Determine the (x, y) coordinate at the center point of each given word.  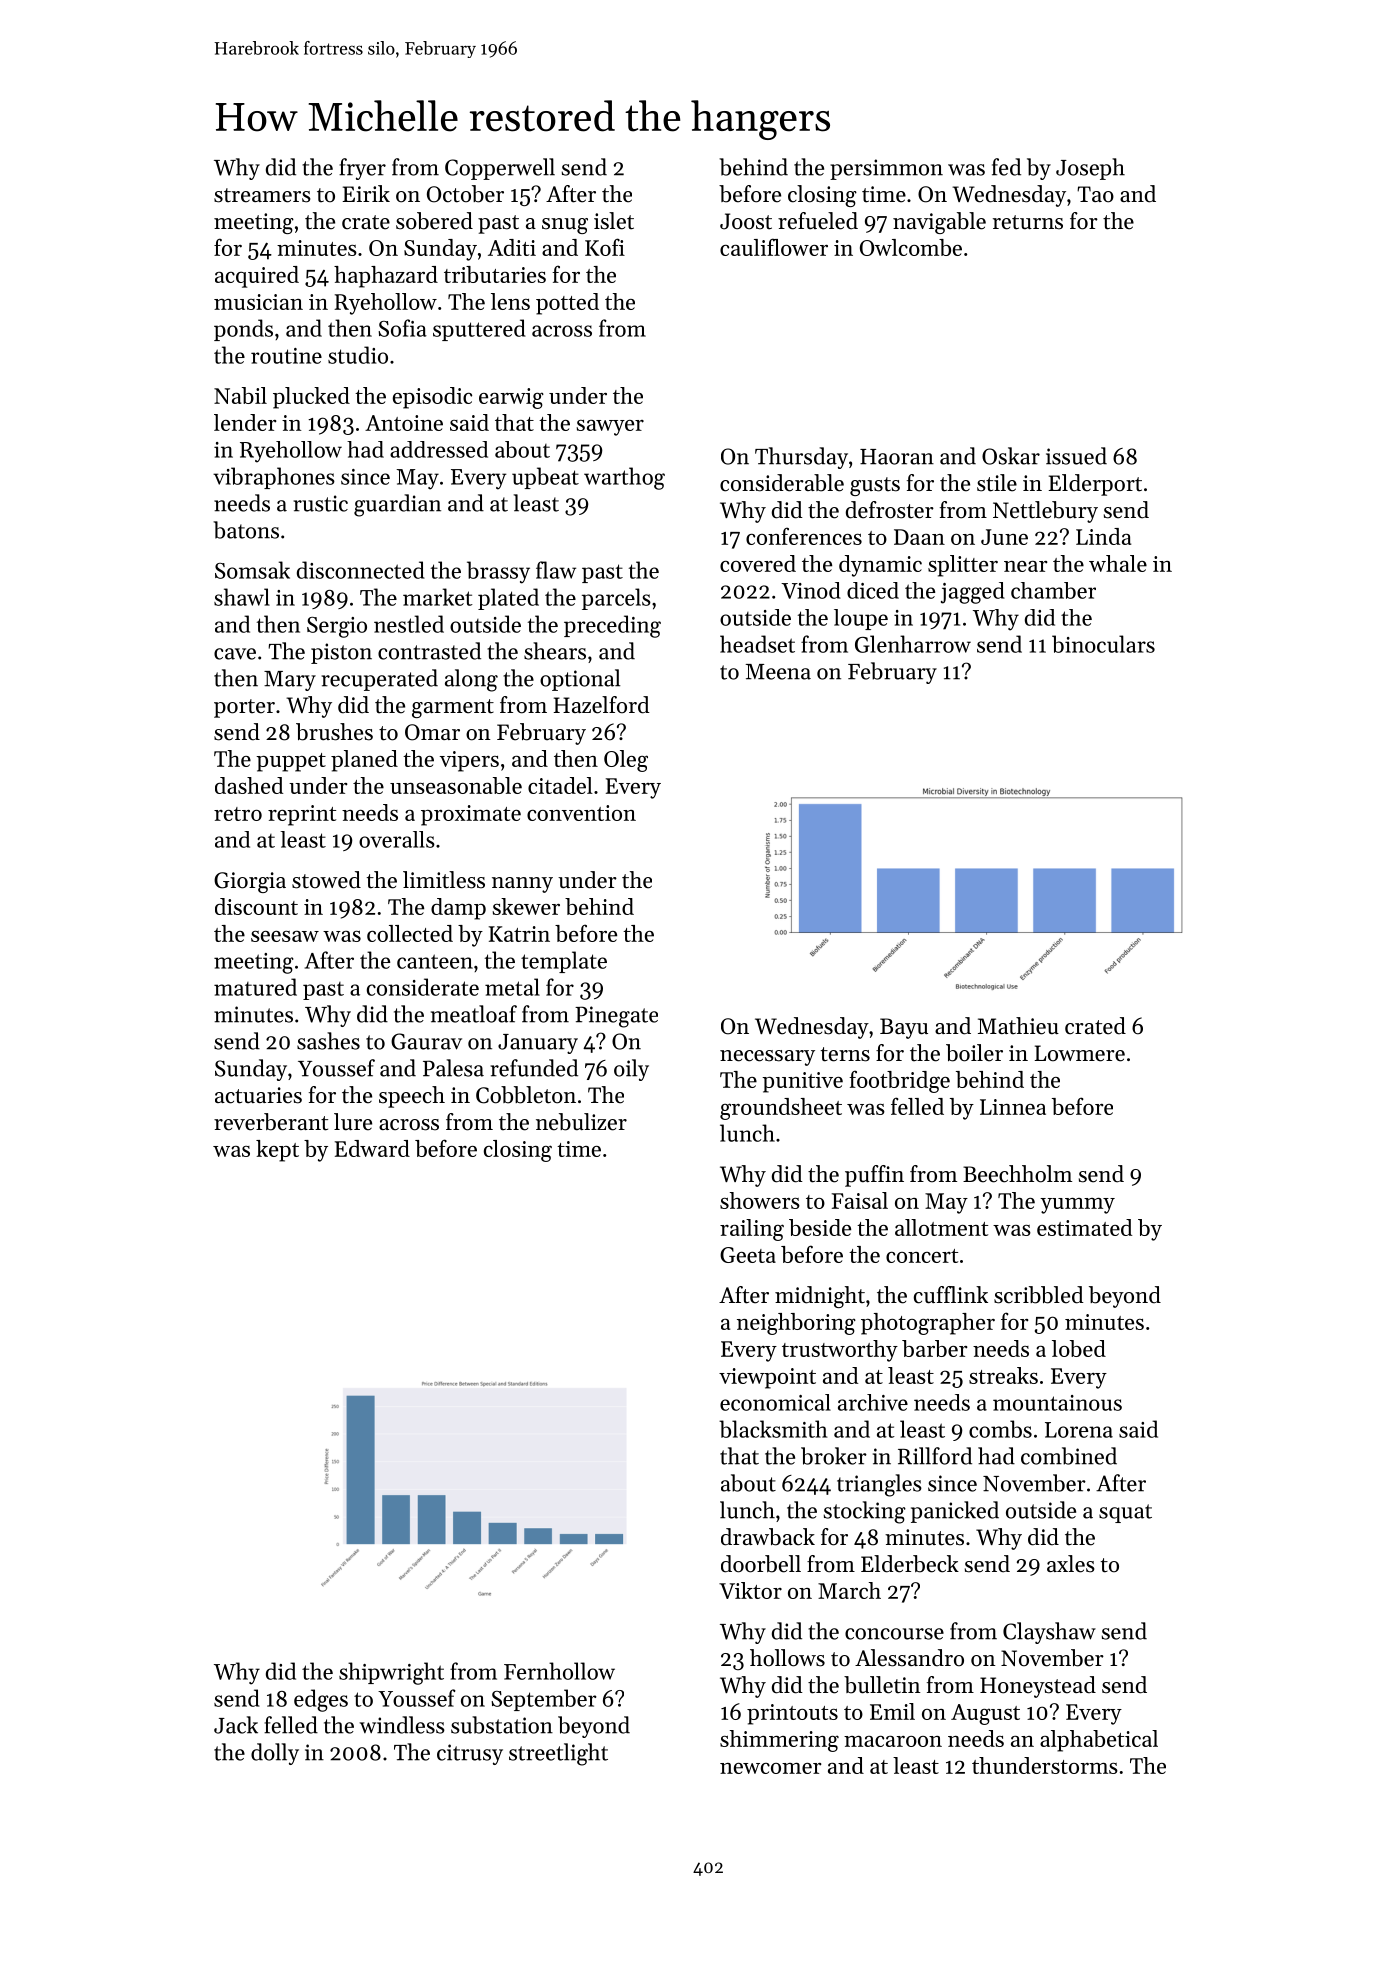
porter (244, 708)
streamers (262, 195)
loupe (861, 619)
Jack (236, 1725)
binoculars (1103, 644)
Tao (1095, 194)
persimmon (886, 169)
